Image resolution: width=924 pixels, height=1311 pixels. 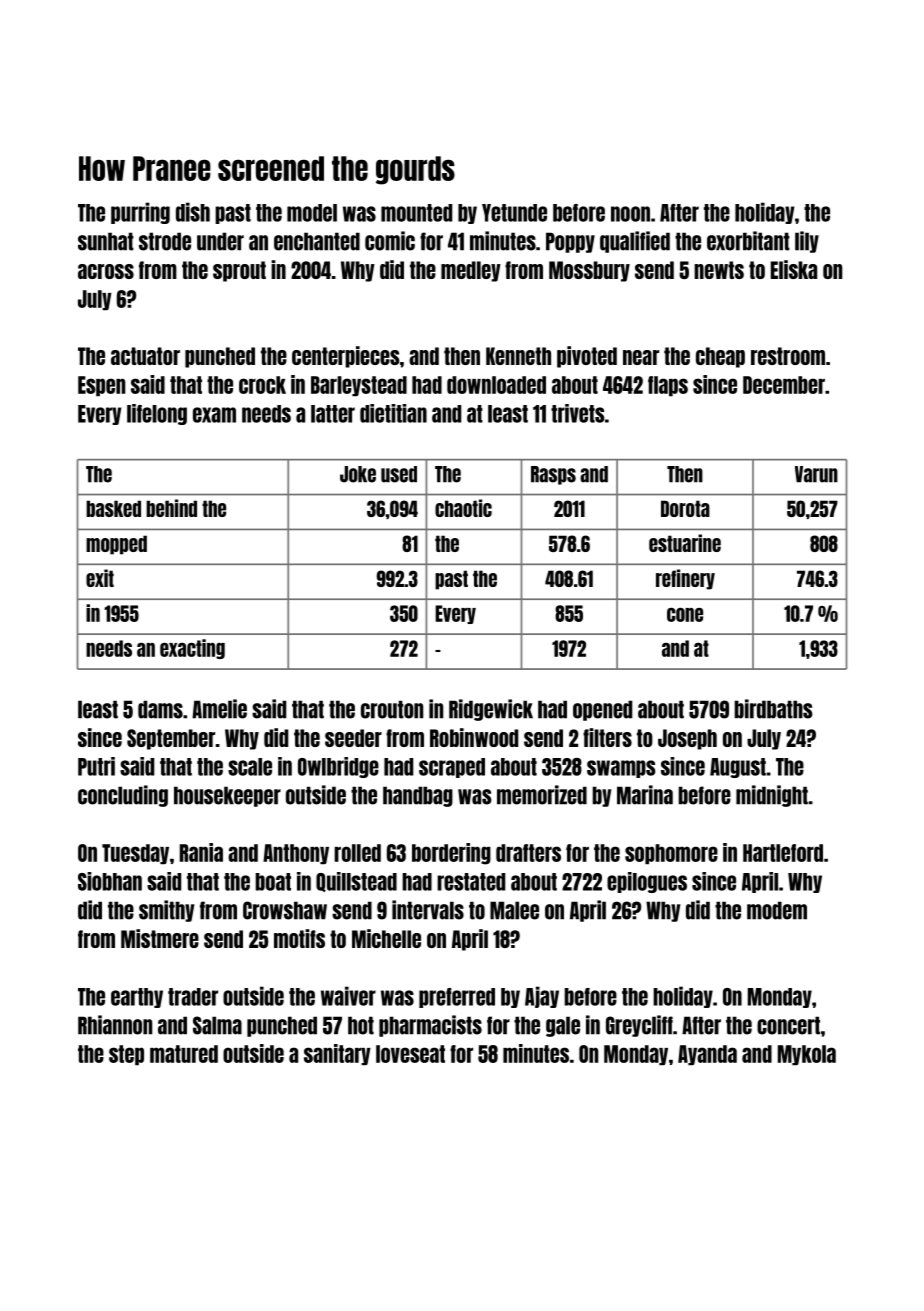 I want to click on swamps, so click(x=621, y=769).
